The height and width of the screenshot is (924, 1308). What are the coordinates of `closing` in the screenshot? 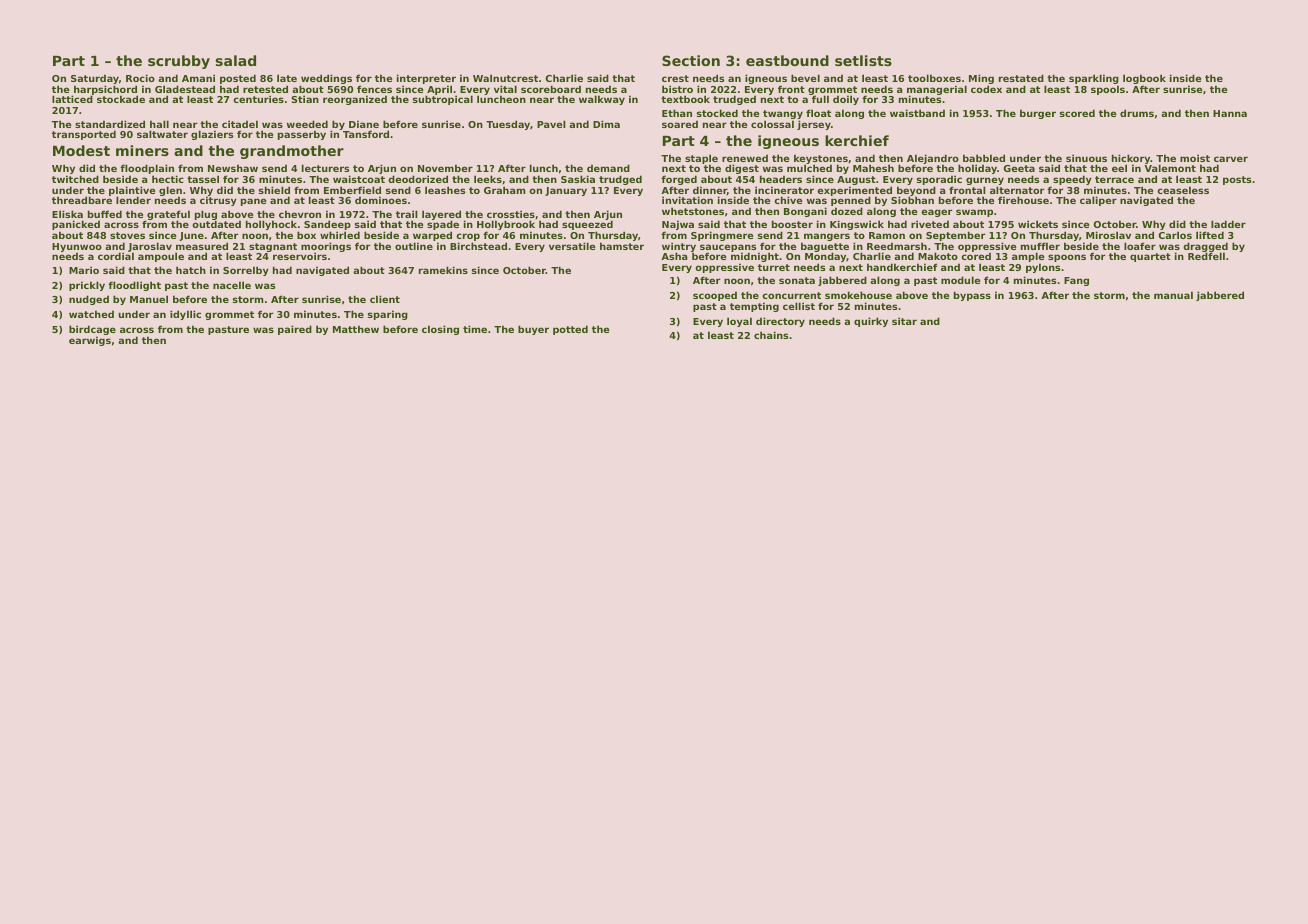 It's located at (440, 330).
